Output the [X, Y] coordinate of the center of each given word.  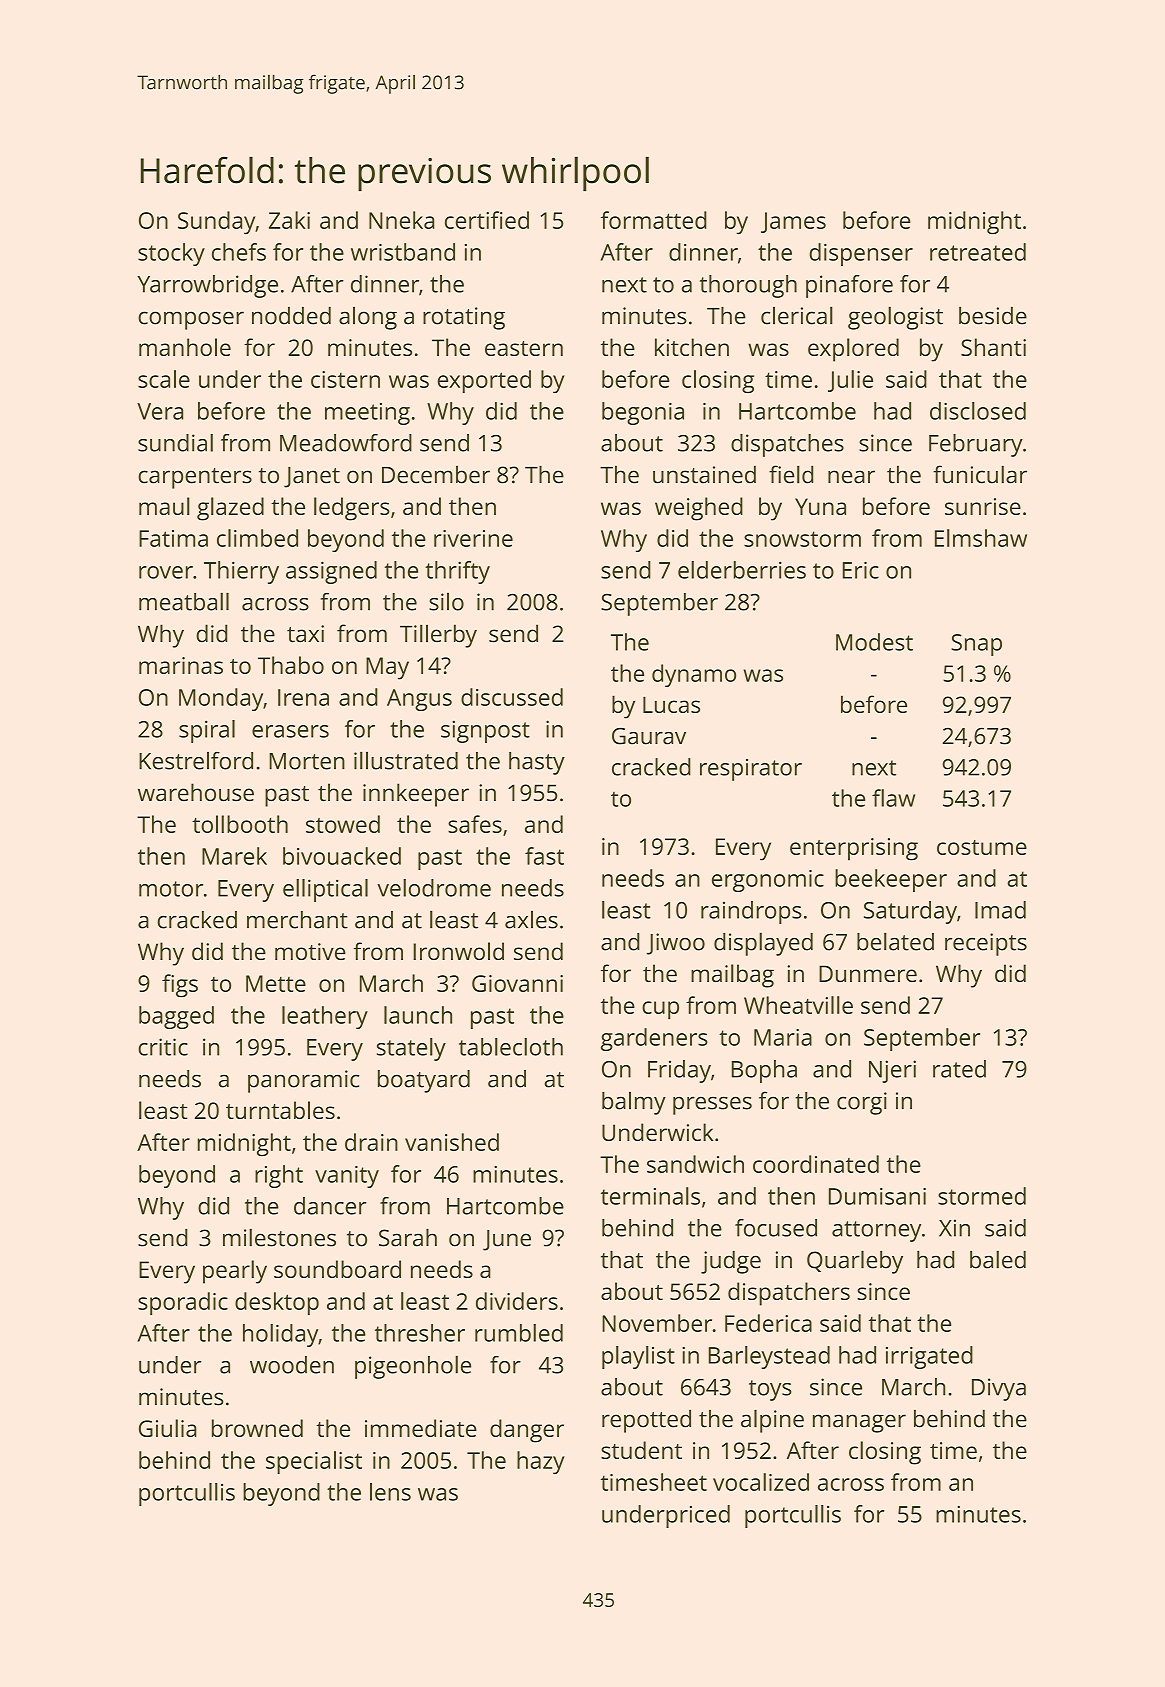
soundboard [337, 1269]
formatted [654, 220]
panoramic [303, 1081]
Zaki [289, 220]
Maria [783, 1037]
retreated [978, 252]
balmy [634, 1103]
